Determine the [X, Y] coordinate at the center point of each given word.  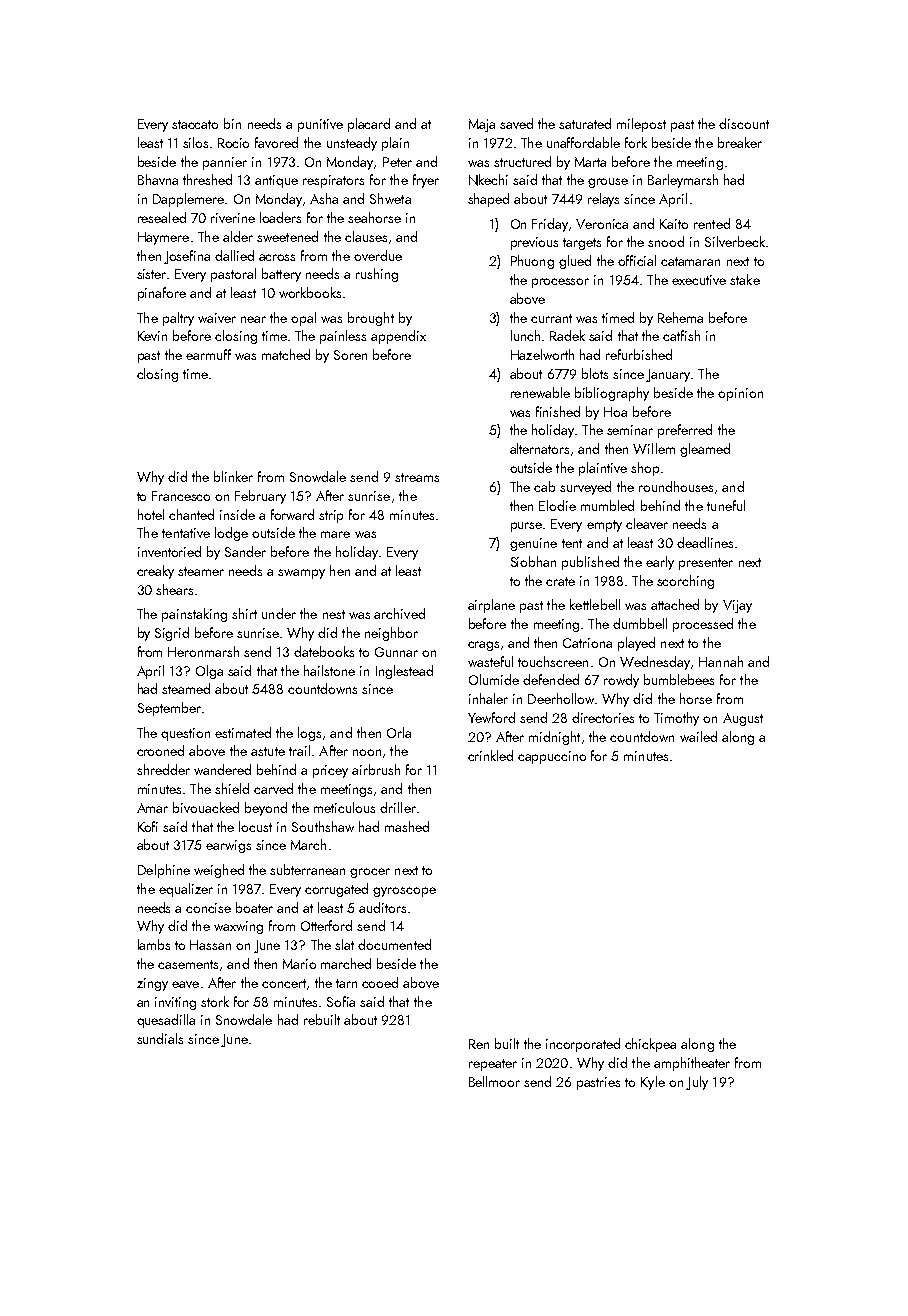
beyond [266, 809]
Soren [350, 355]
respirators [333, 181]
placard [369, 125]
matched [286, 354]
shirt [244, 613]
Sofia [341, 1001]
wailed [698, 736]
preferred [685, 431]
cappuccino [552, 757]
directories [603, 717]
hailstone [329, 670]
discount [744, 123]
